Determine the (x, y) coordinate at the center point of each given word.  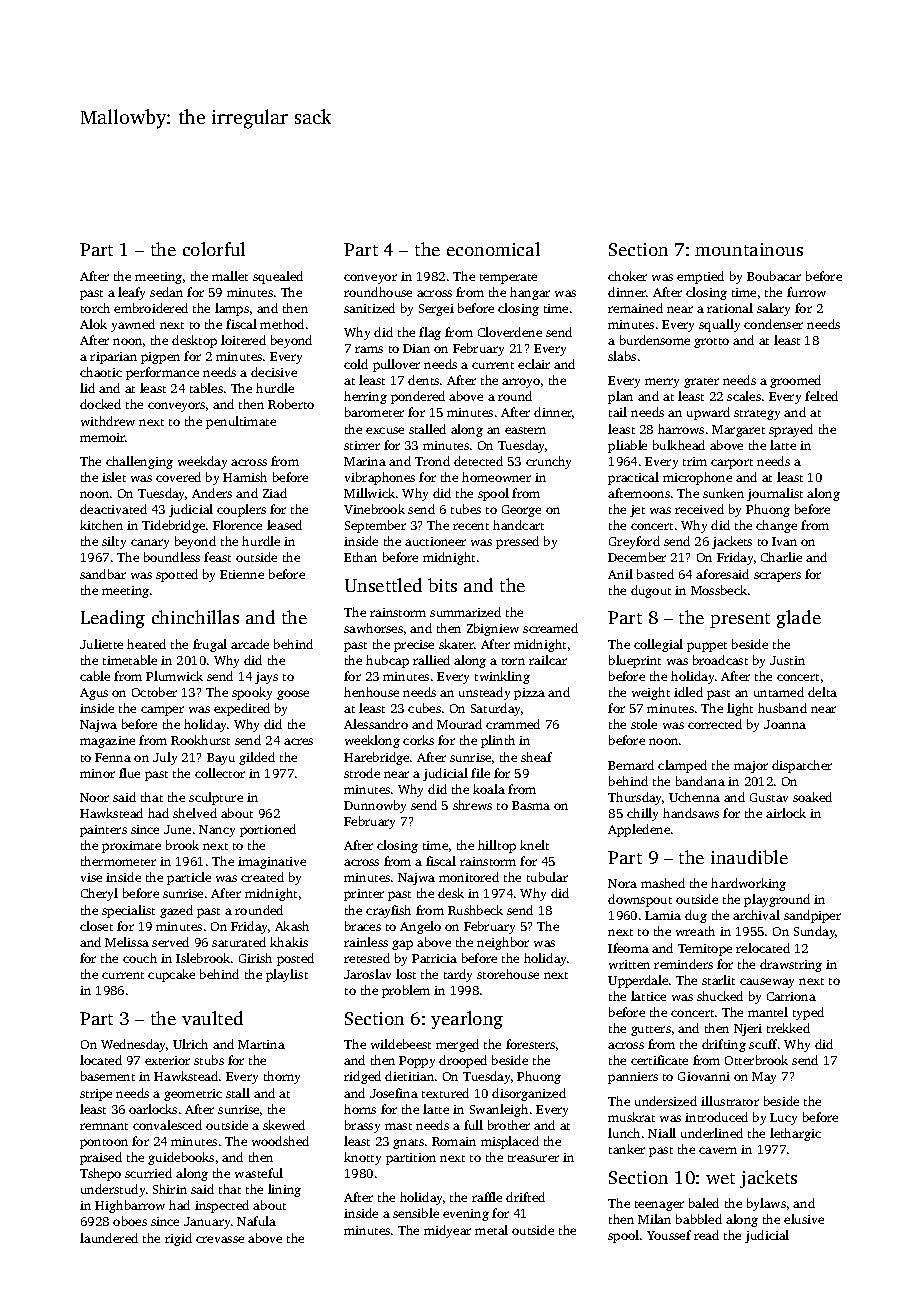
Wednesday (134, 1045)
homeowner (496, 477)
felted (821, 396)
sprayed (791, 430)
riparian (113, 358)
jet (637, 511)
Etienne (242, 574)
